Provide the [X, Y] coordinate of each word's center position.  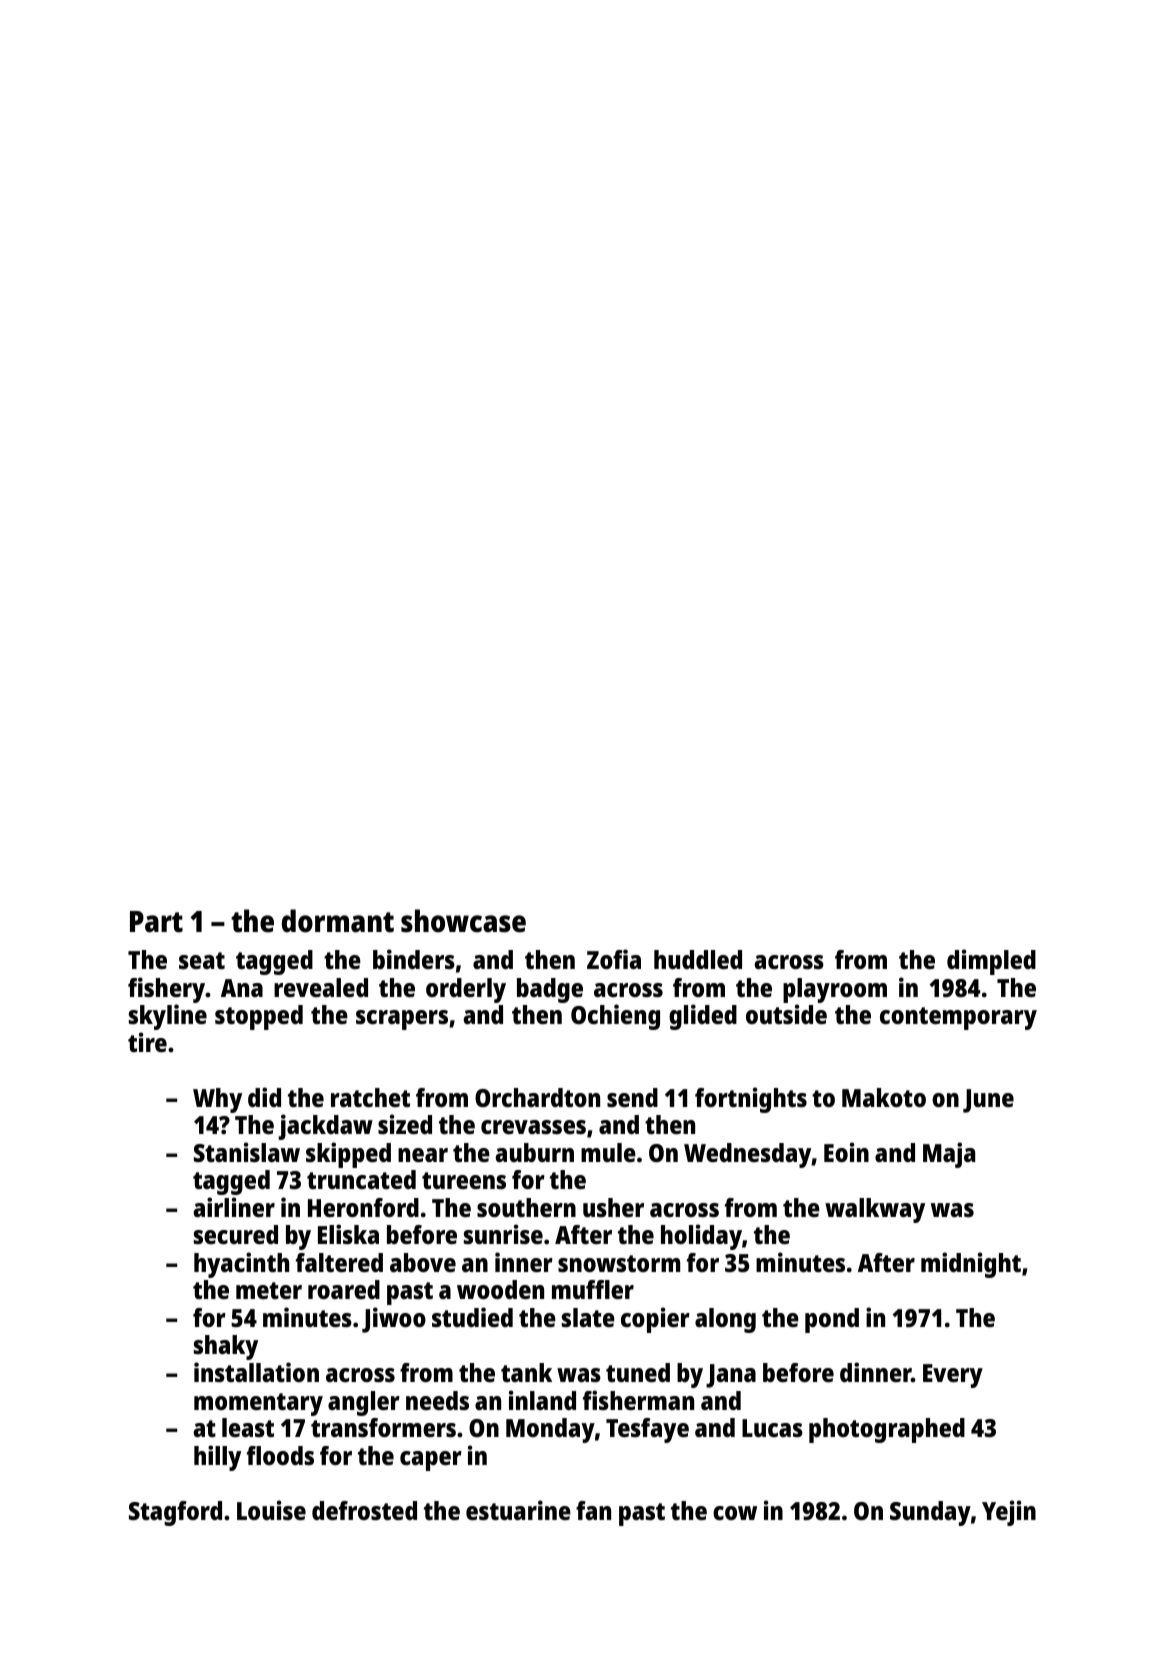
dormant [338, 921]
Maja [949, 1155]
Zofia [614, 959]
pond [832, 1320]
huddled [698, 959]
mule [608, 1152]
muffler [593, 1289]
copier [655, 1320]
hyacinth [241, 1265]
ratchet [370, 1097]
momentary [258, 1404]
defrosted [364, 1510]
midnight [971, 1265]
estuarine [518, 1510]
